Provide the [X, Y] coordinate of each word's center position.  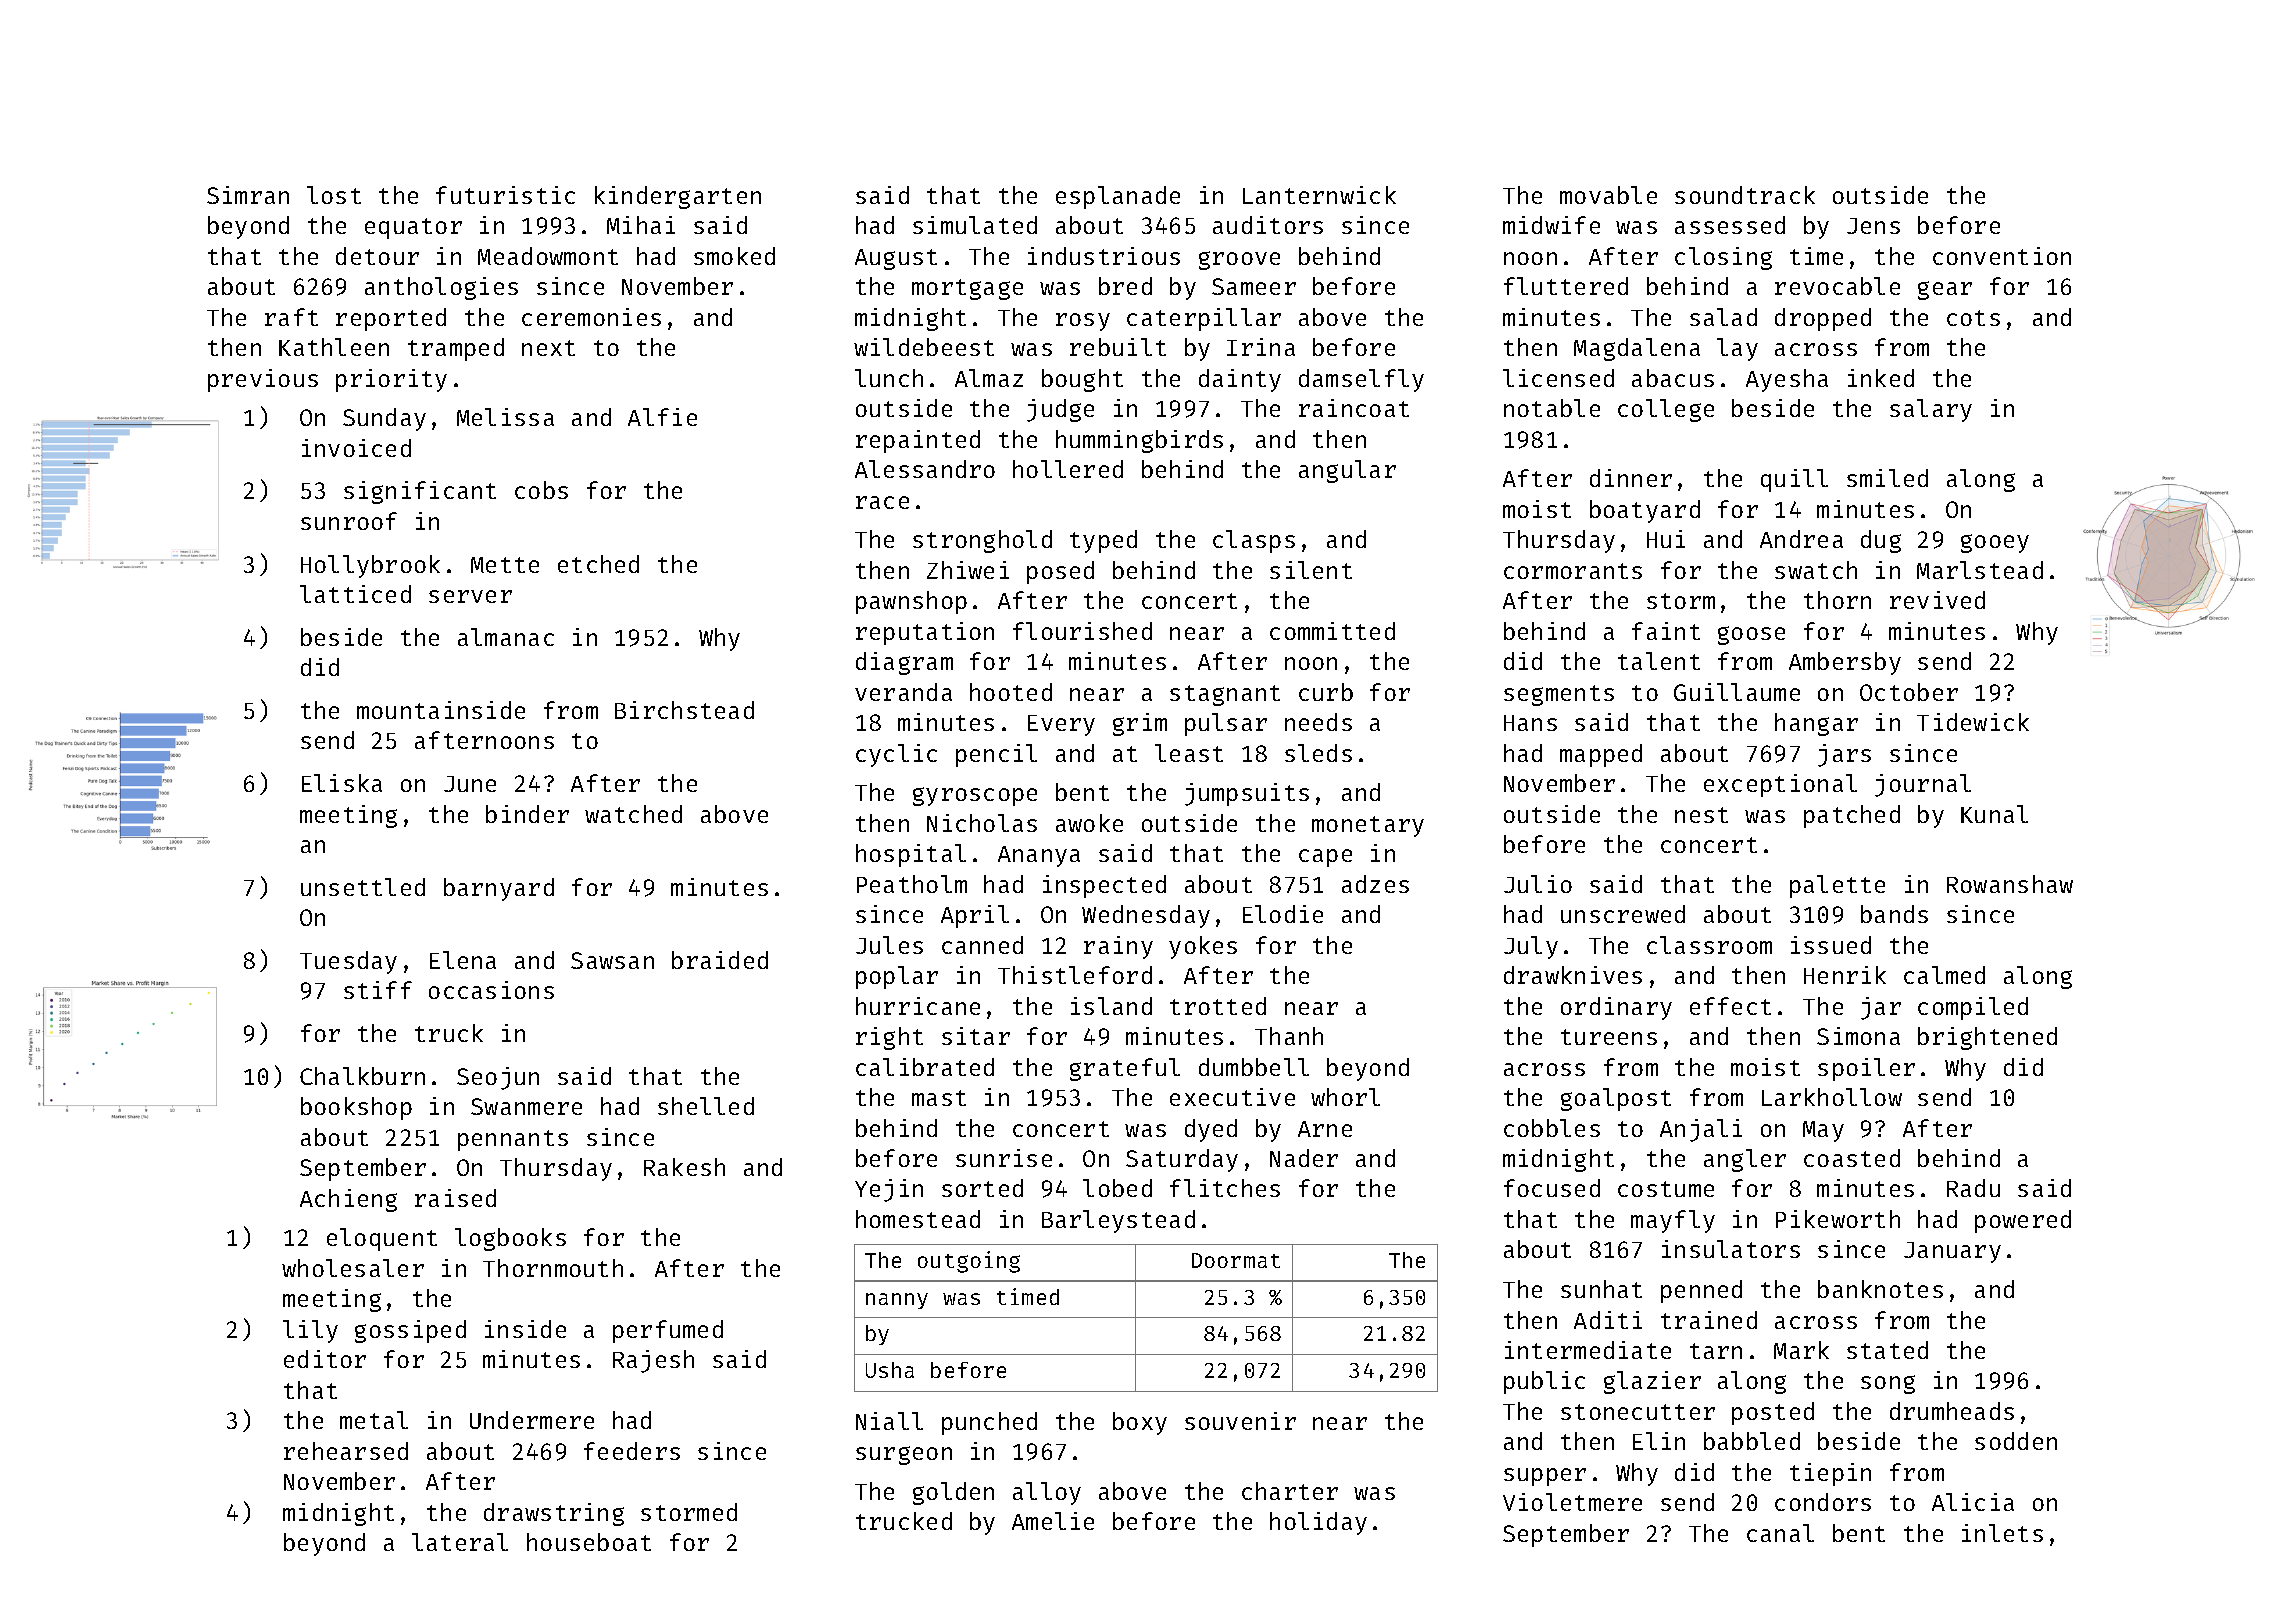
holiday [1318, 1523]
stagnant [1225, 695]
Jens [1873, 226]
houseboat [589, 1542]
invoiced [356, 448]
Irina [1261, 347]
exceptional [1780, 785]
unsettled [363, 887]
